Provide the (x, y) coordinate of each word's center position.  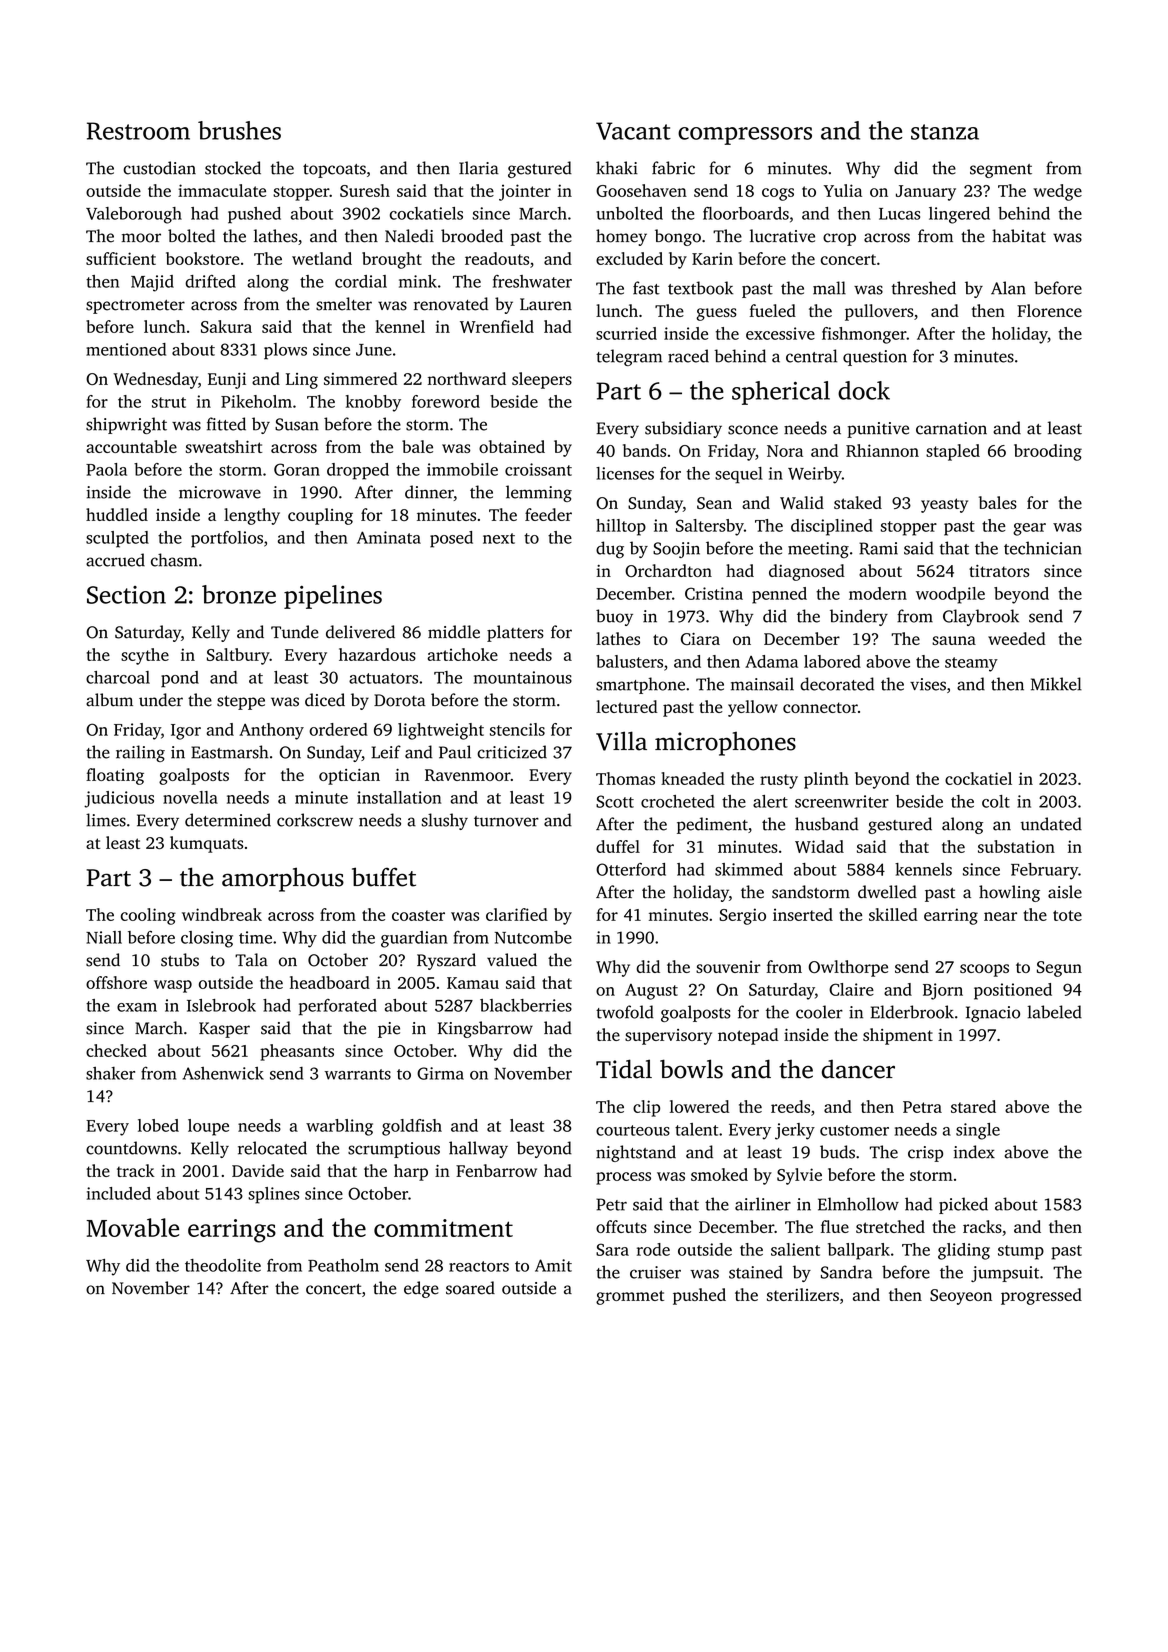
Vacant (633, 131)
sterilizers (803, 1294)
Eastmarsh (229, 752)
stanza (945, 132)
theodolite (223, 1265)
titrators (999, 571)
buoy (614, 617)
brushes (239, 130)
